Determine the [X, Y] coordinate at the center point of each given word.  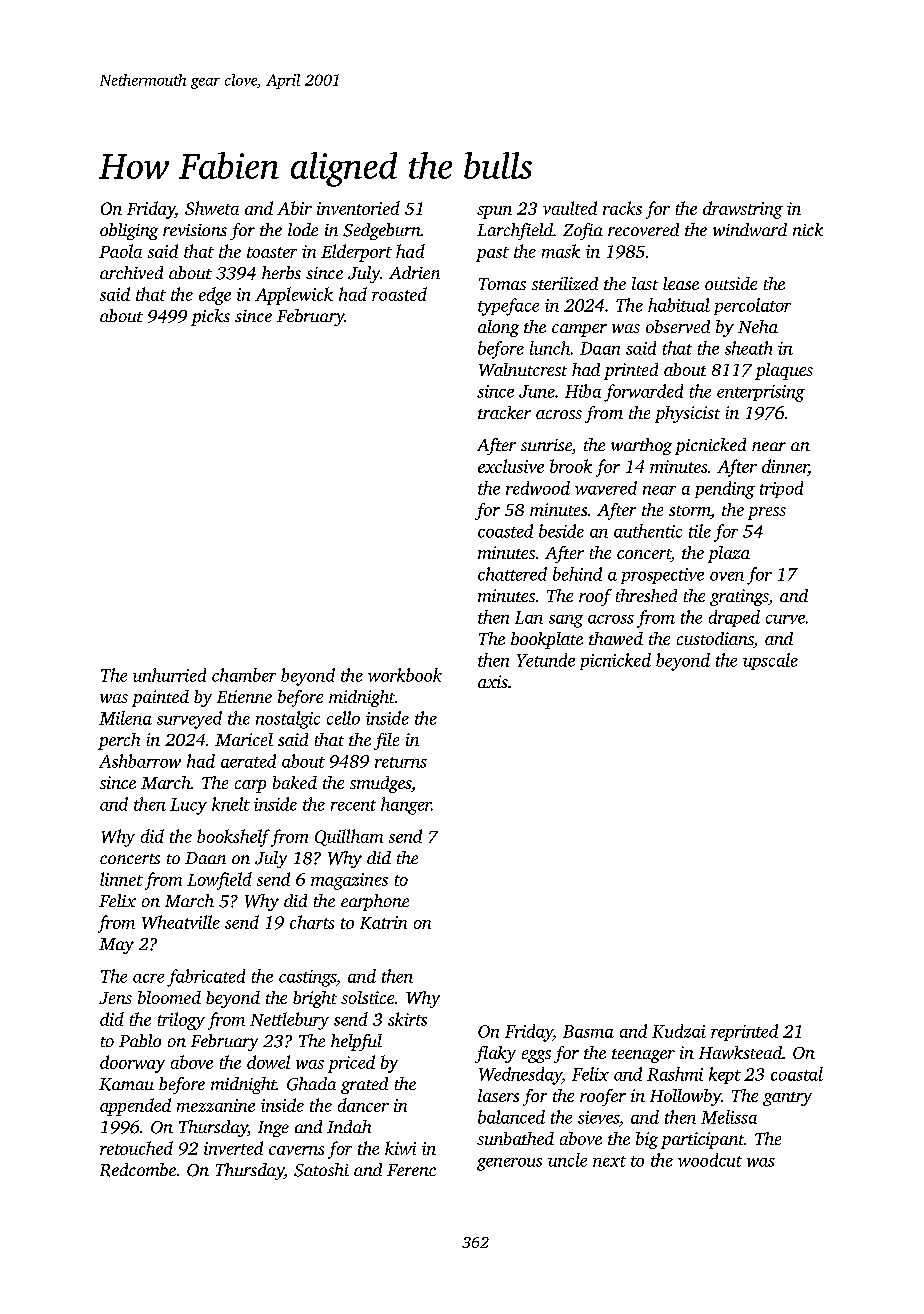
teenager [643, 1056]
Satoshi [321, 1170]
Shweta [212, 208]
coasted [505, 531]
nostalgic [288, 720]
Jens [115, 998]
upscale [770, 661]
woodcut [710, 1160]
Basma [588, 1031]
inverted [233, 1148]
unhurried [169, 675]
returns [401, 762]
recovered [643, 229]
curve [785, 619]
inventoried [358, 208]
